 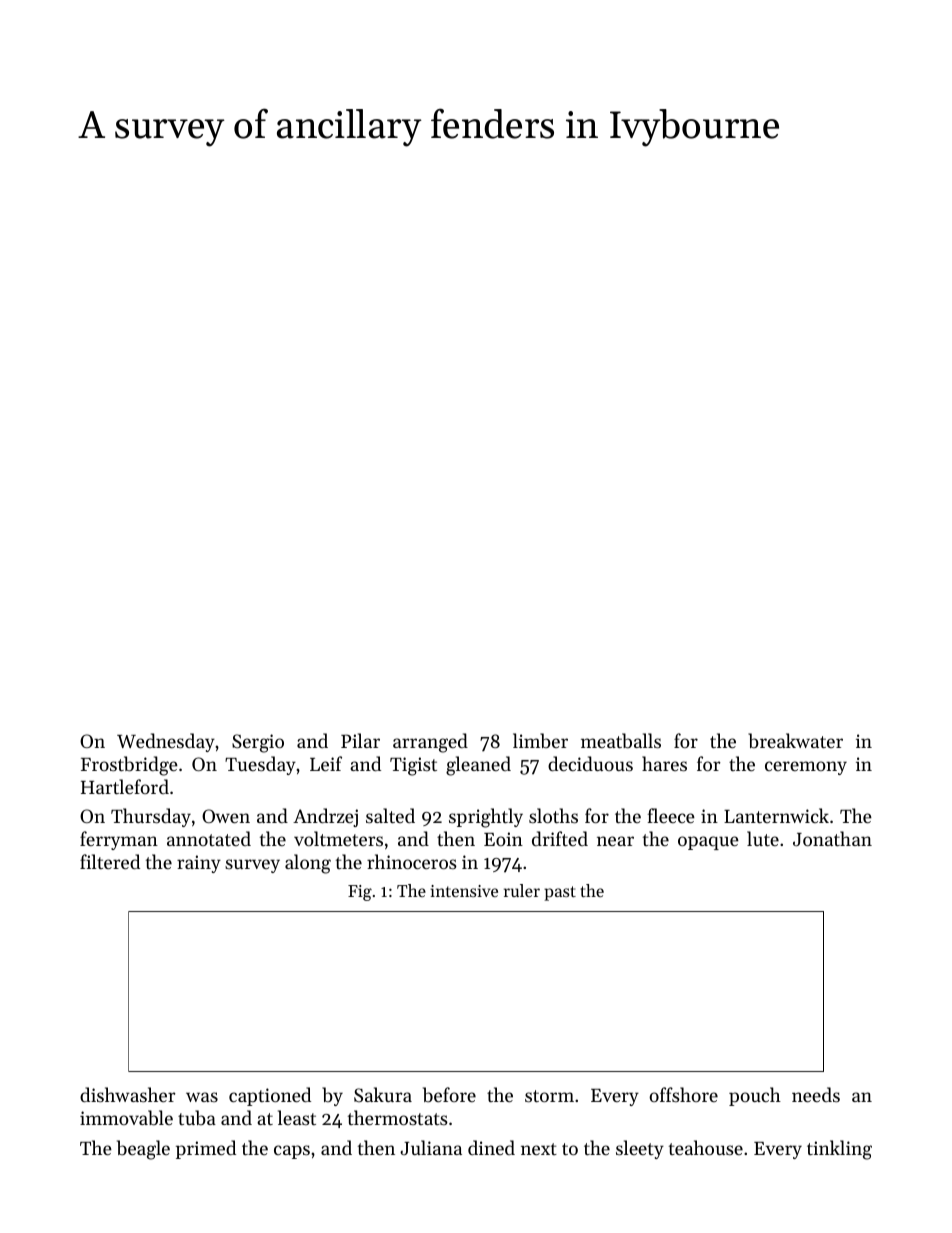 I want to click on filtered, so click(x=110, y=861).
